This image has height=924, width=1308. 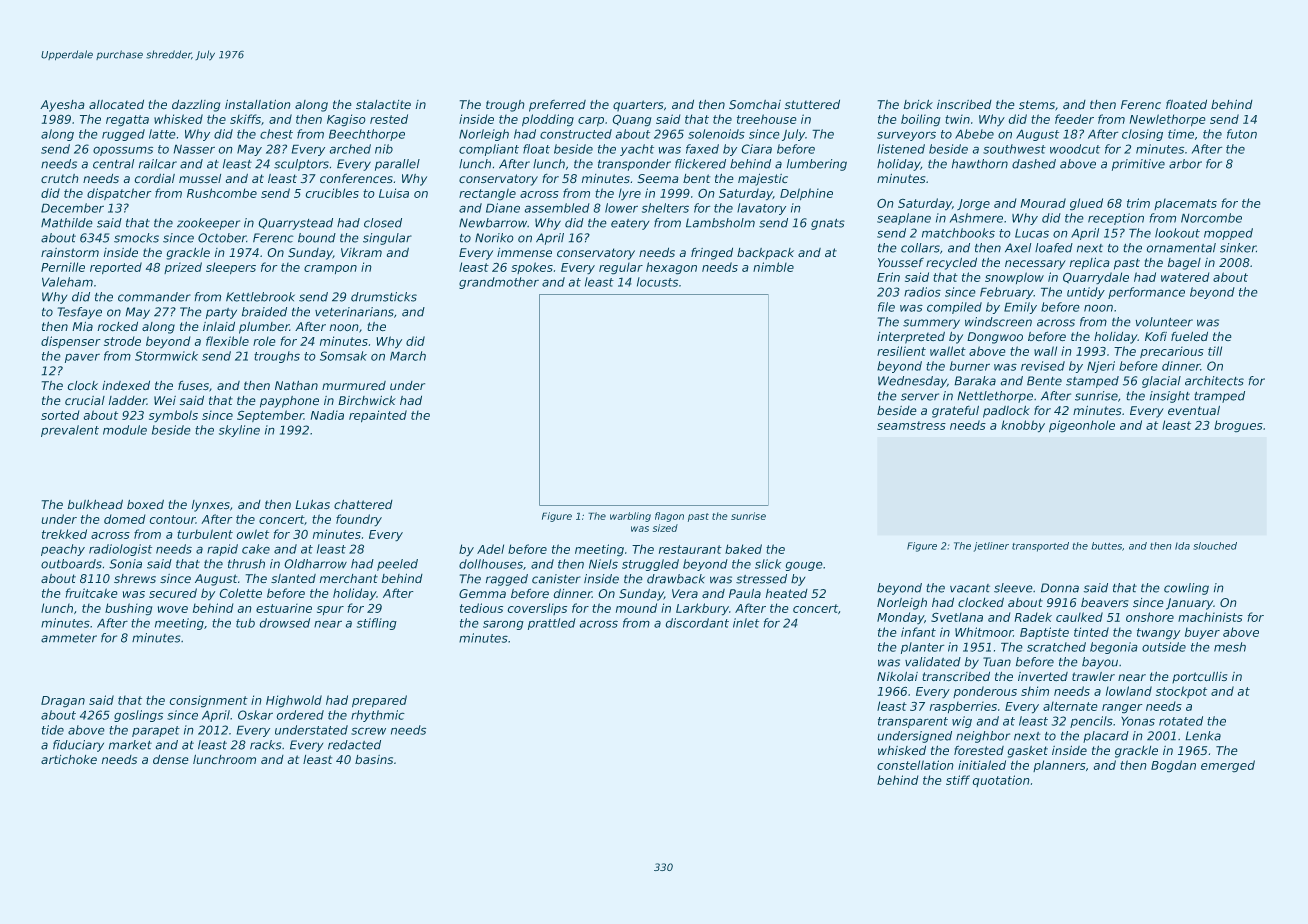 I want to click on prattled, so click(x=552, y=624).
